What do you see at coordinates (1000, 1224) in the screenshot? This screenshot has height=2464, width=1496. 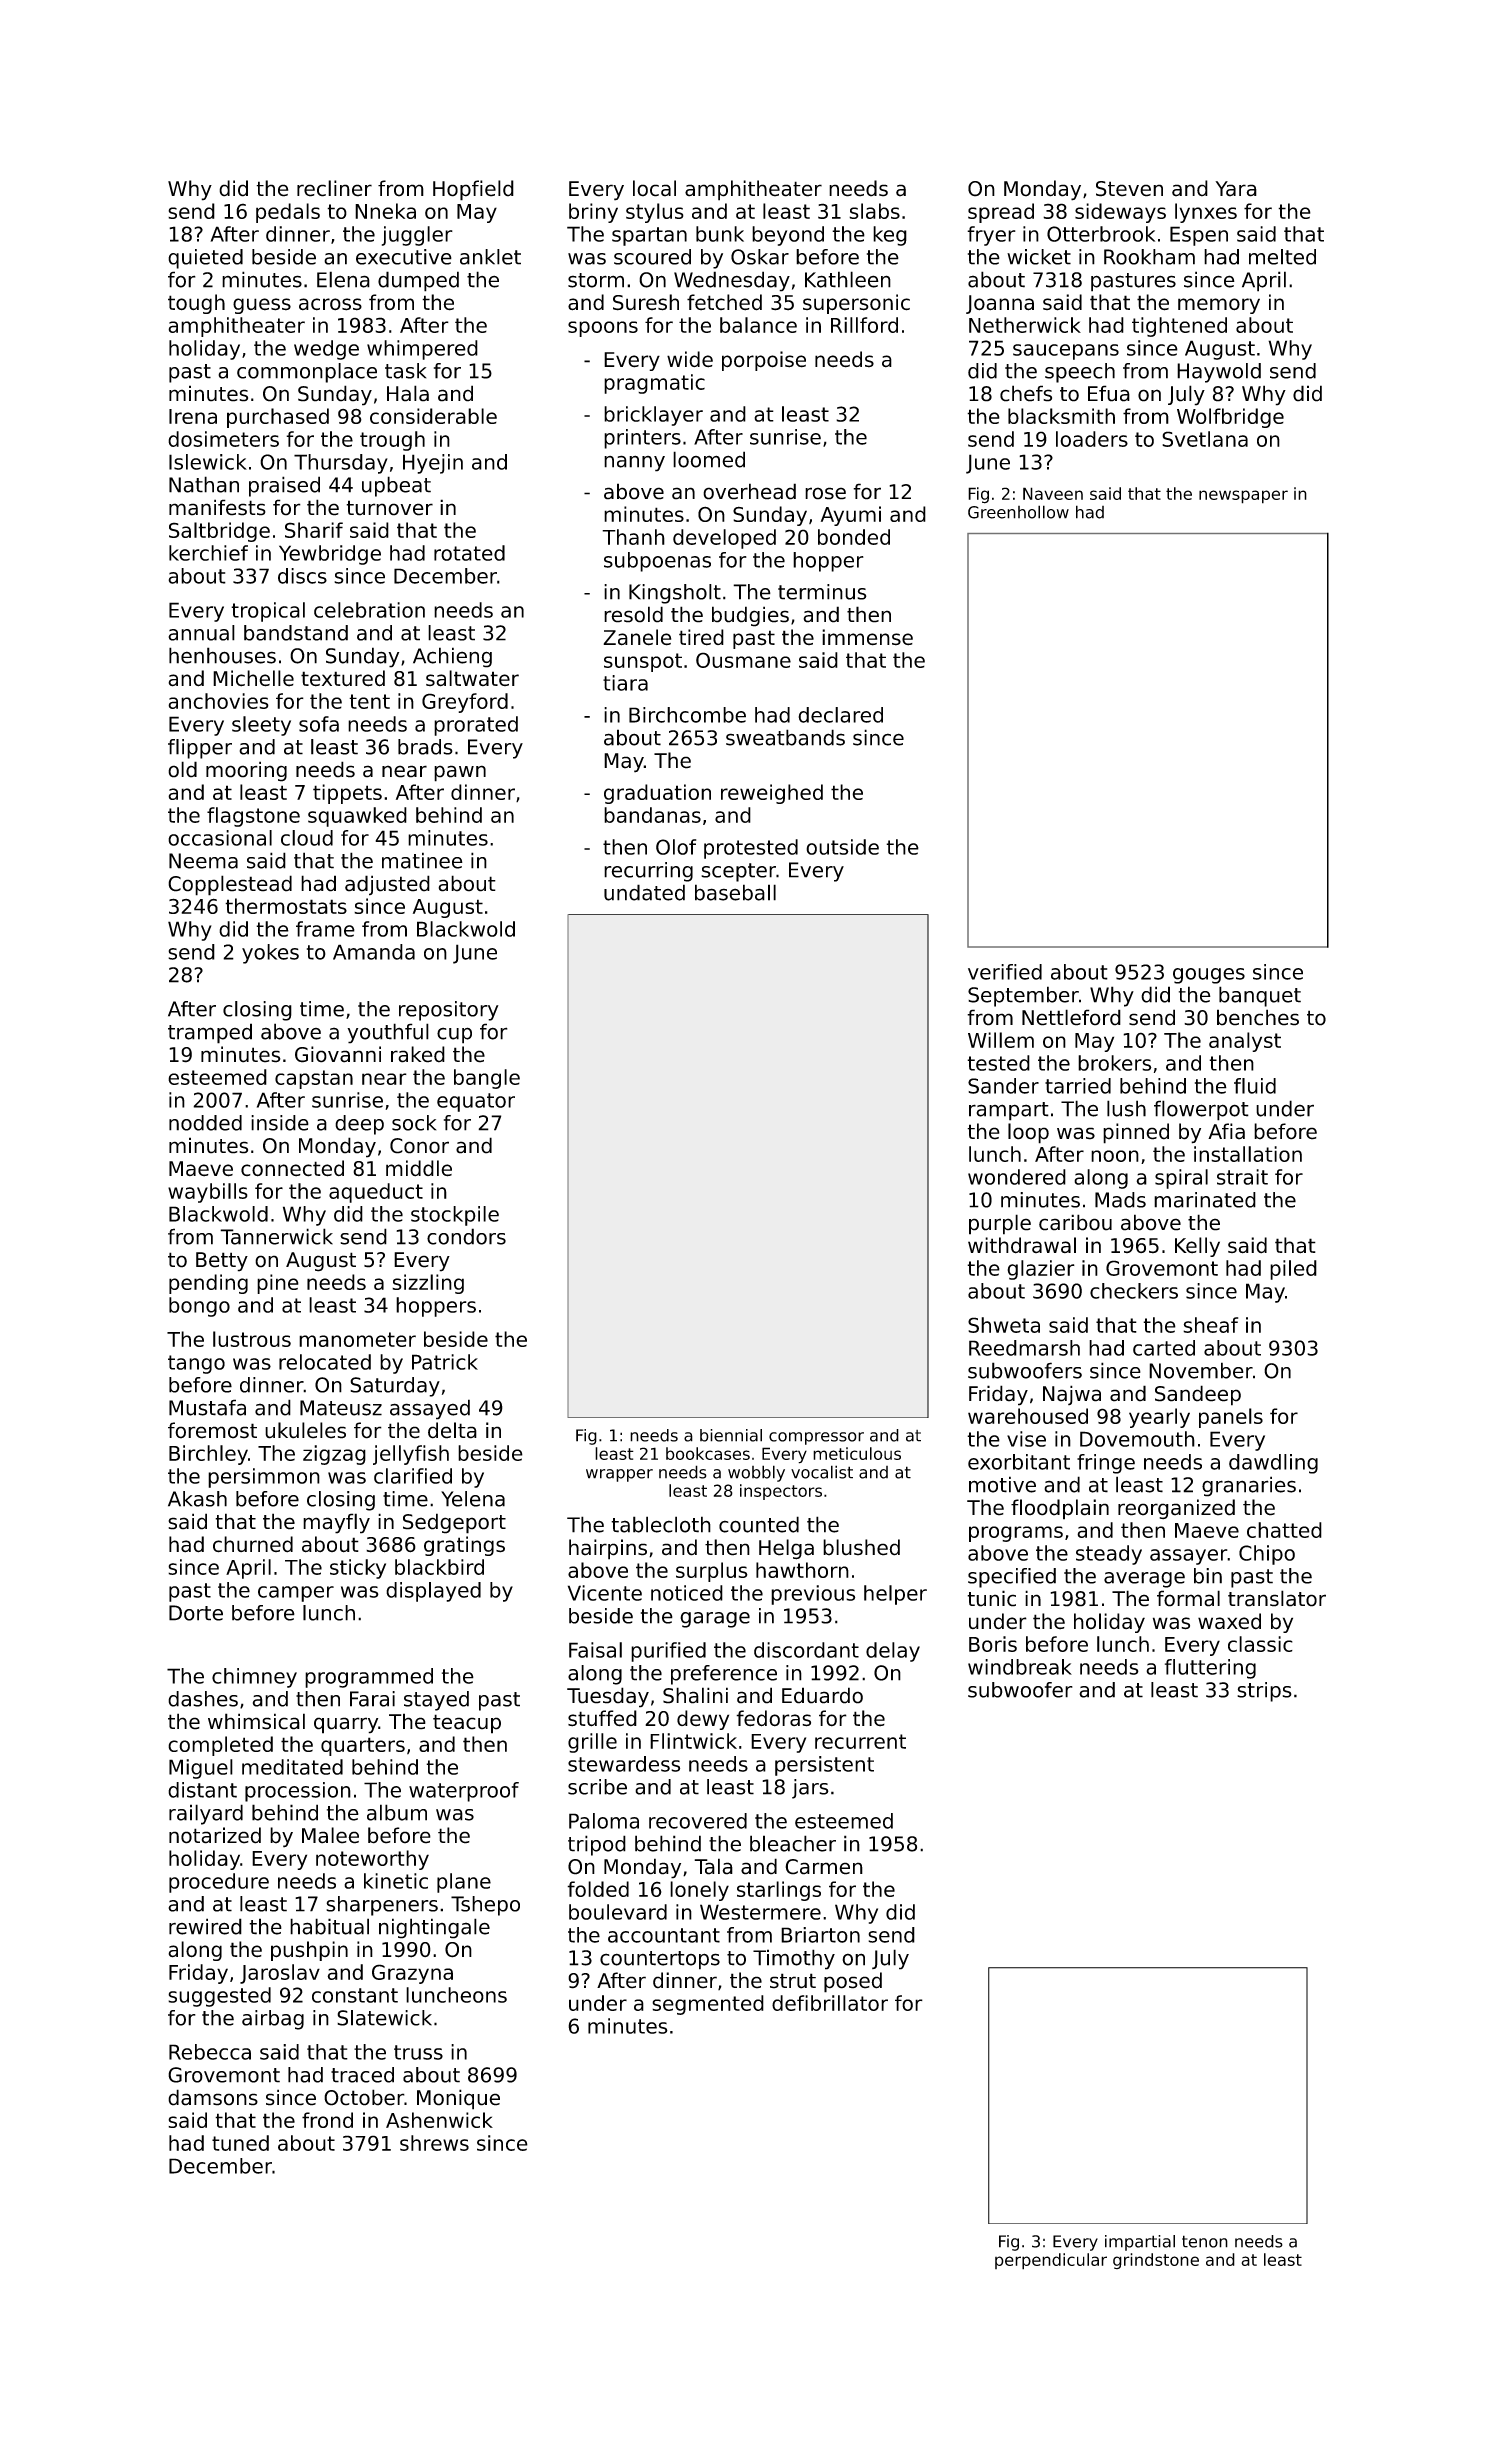 I see `purple` at bounding box center [1000, 1224].
